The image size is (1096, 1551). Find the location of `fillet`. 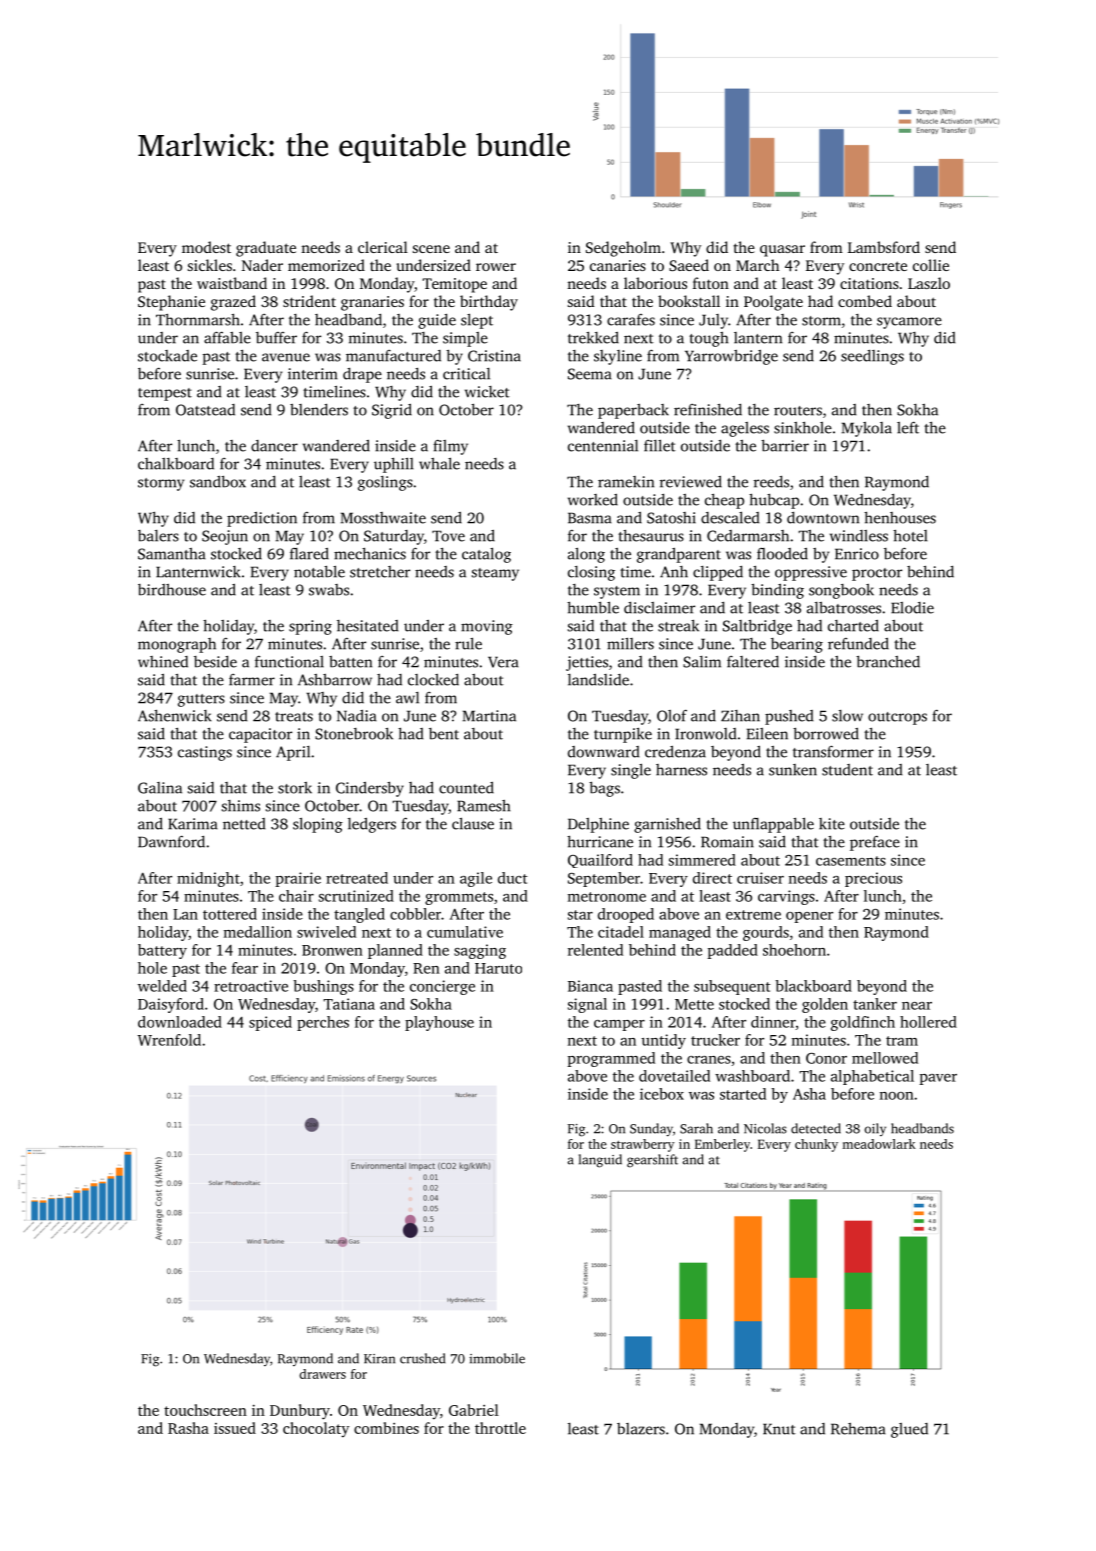

fillet is located at coordinates (660, 445).
